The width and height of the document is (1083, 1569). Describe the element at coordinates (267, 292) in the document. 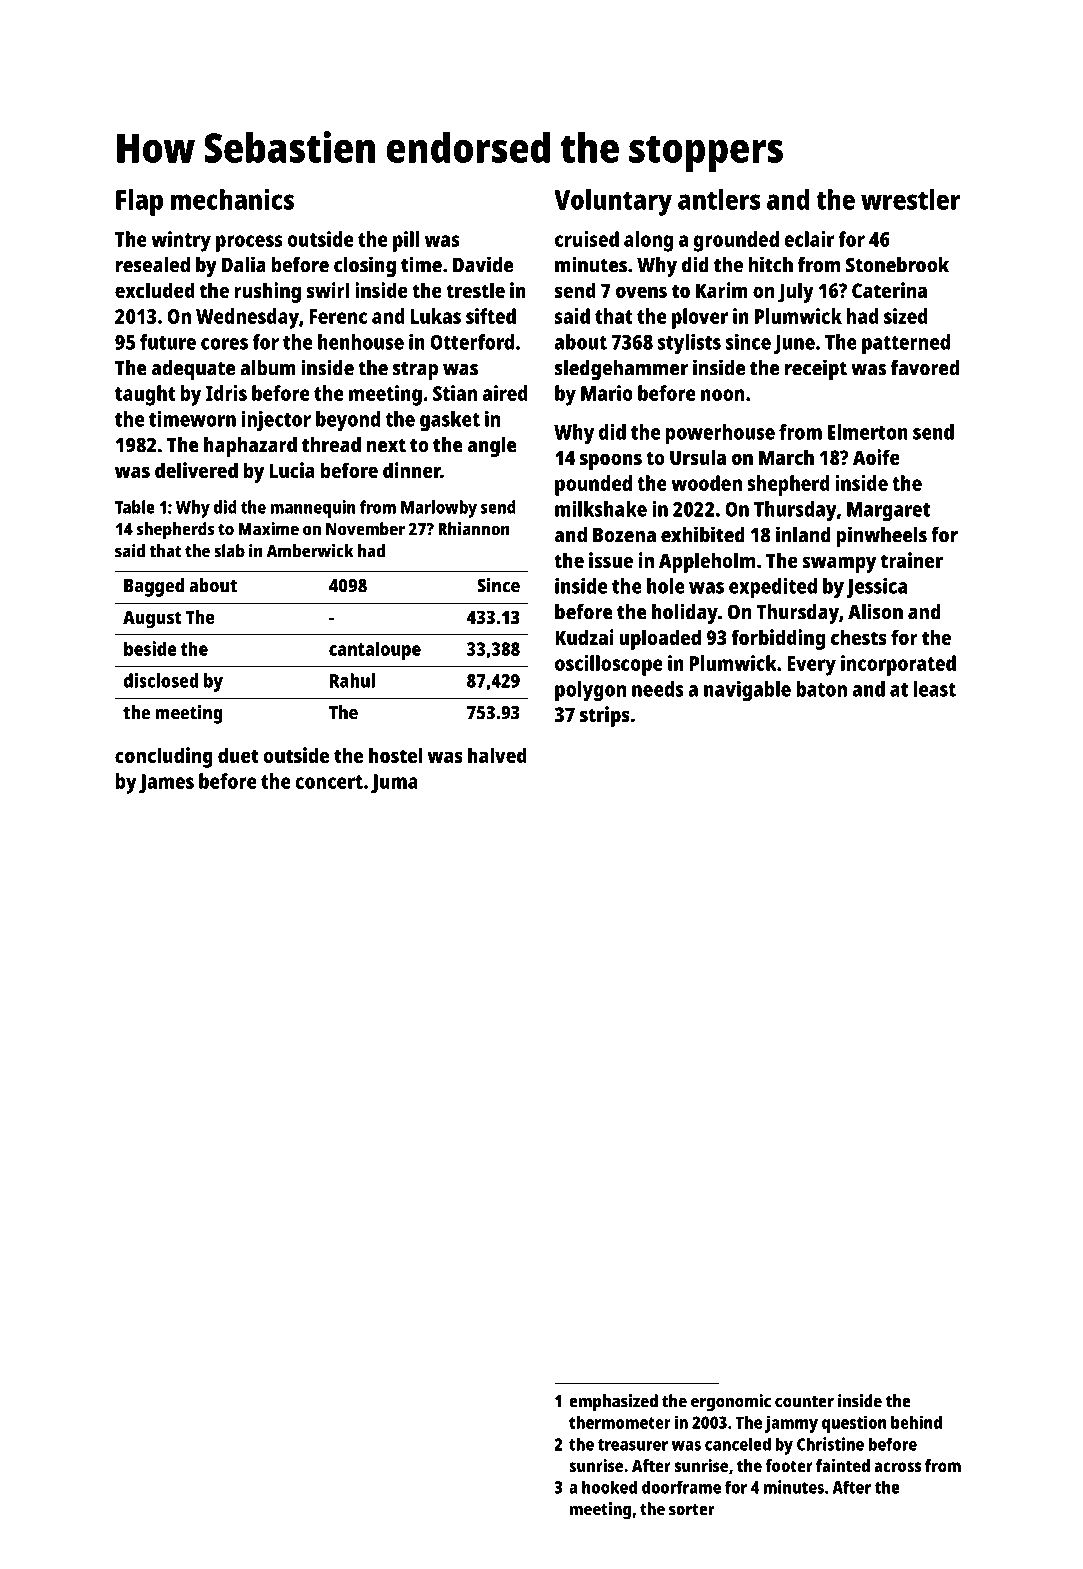

I see `rushing` at that location.
